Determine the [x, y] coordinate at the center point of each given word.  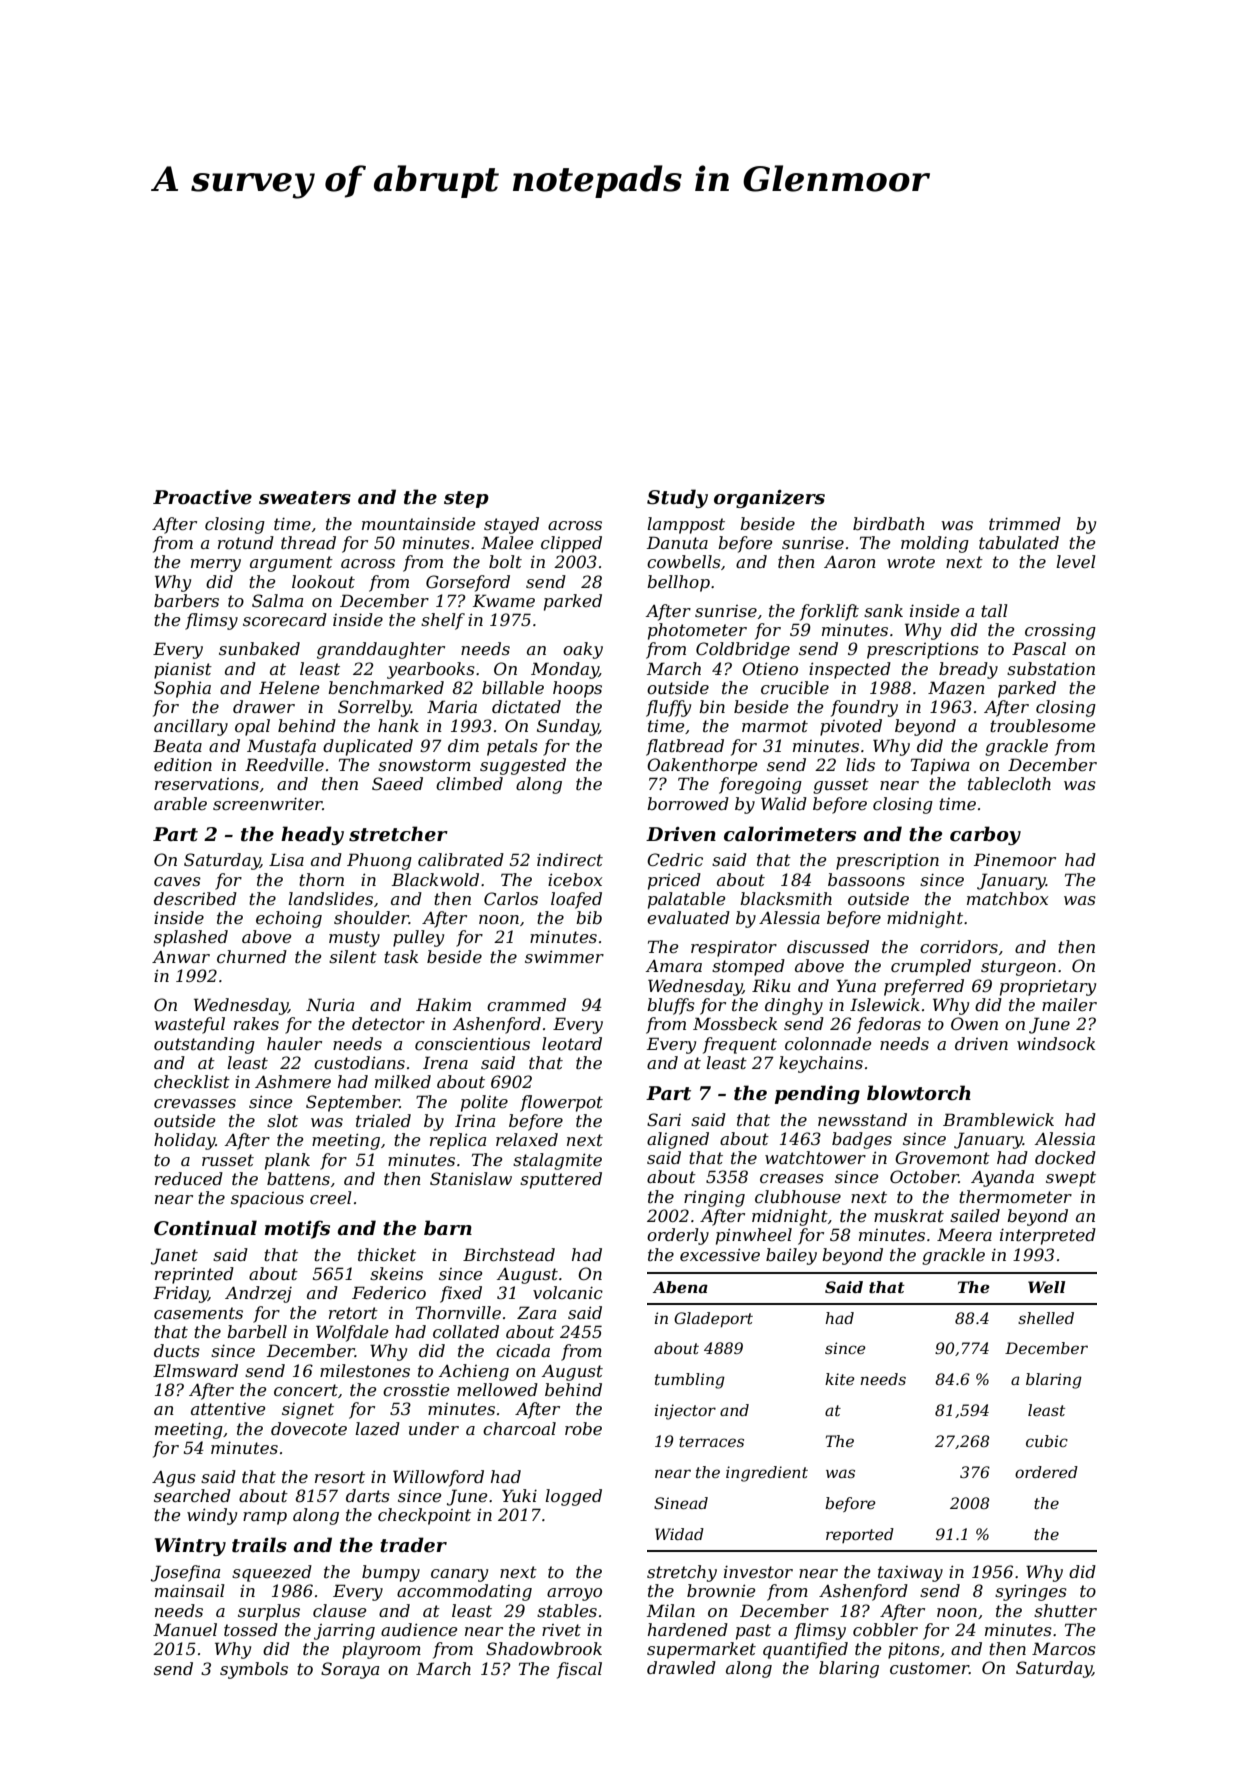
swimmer [564, 956]
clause [340, 1610]
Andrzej [258, 1294]
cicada [523, 1350]
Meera [964, 1234]
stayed [511, 525]
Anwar [181, 957]
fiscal [579, 1670]
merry [216, 565]
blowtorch [919, 1093]
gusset [841, 786]
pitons [914, 1651]
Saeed [397, 783]
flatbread [685, 747]
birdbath [889, 523]
